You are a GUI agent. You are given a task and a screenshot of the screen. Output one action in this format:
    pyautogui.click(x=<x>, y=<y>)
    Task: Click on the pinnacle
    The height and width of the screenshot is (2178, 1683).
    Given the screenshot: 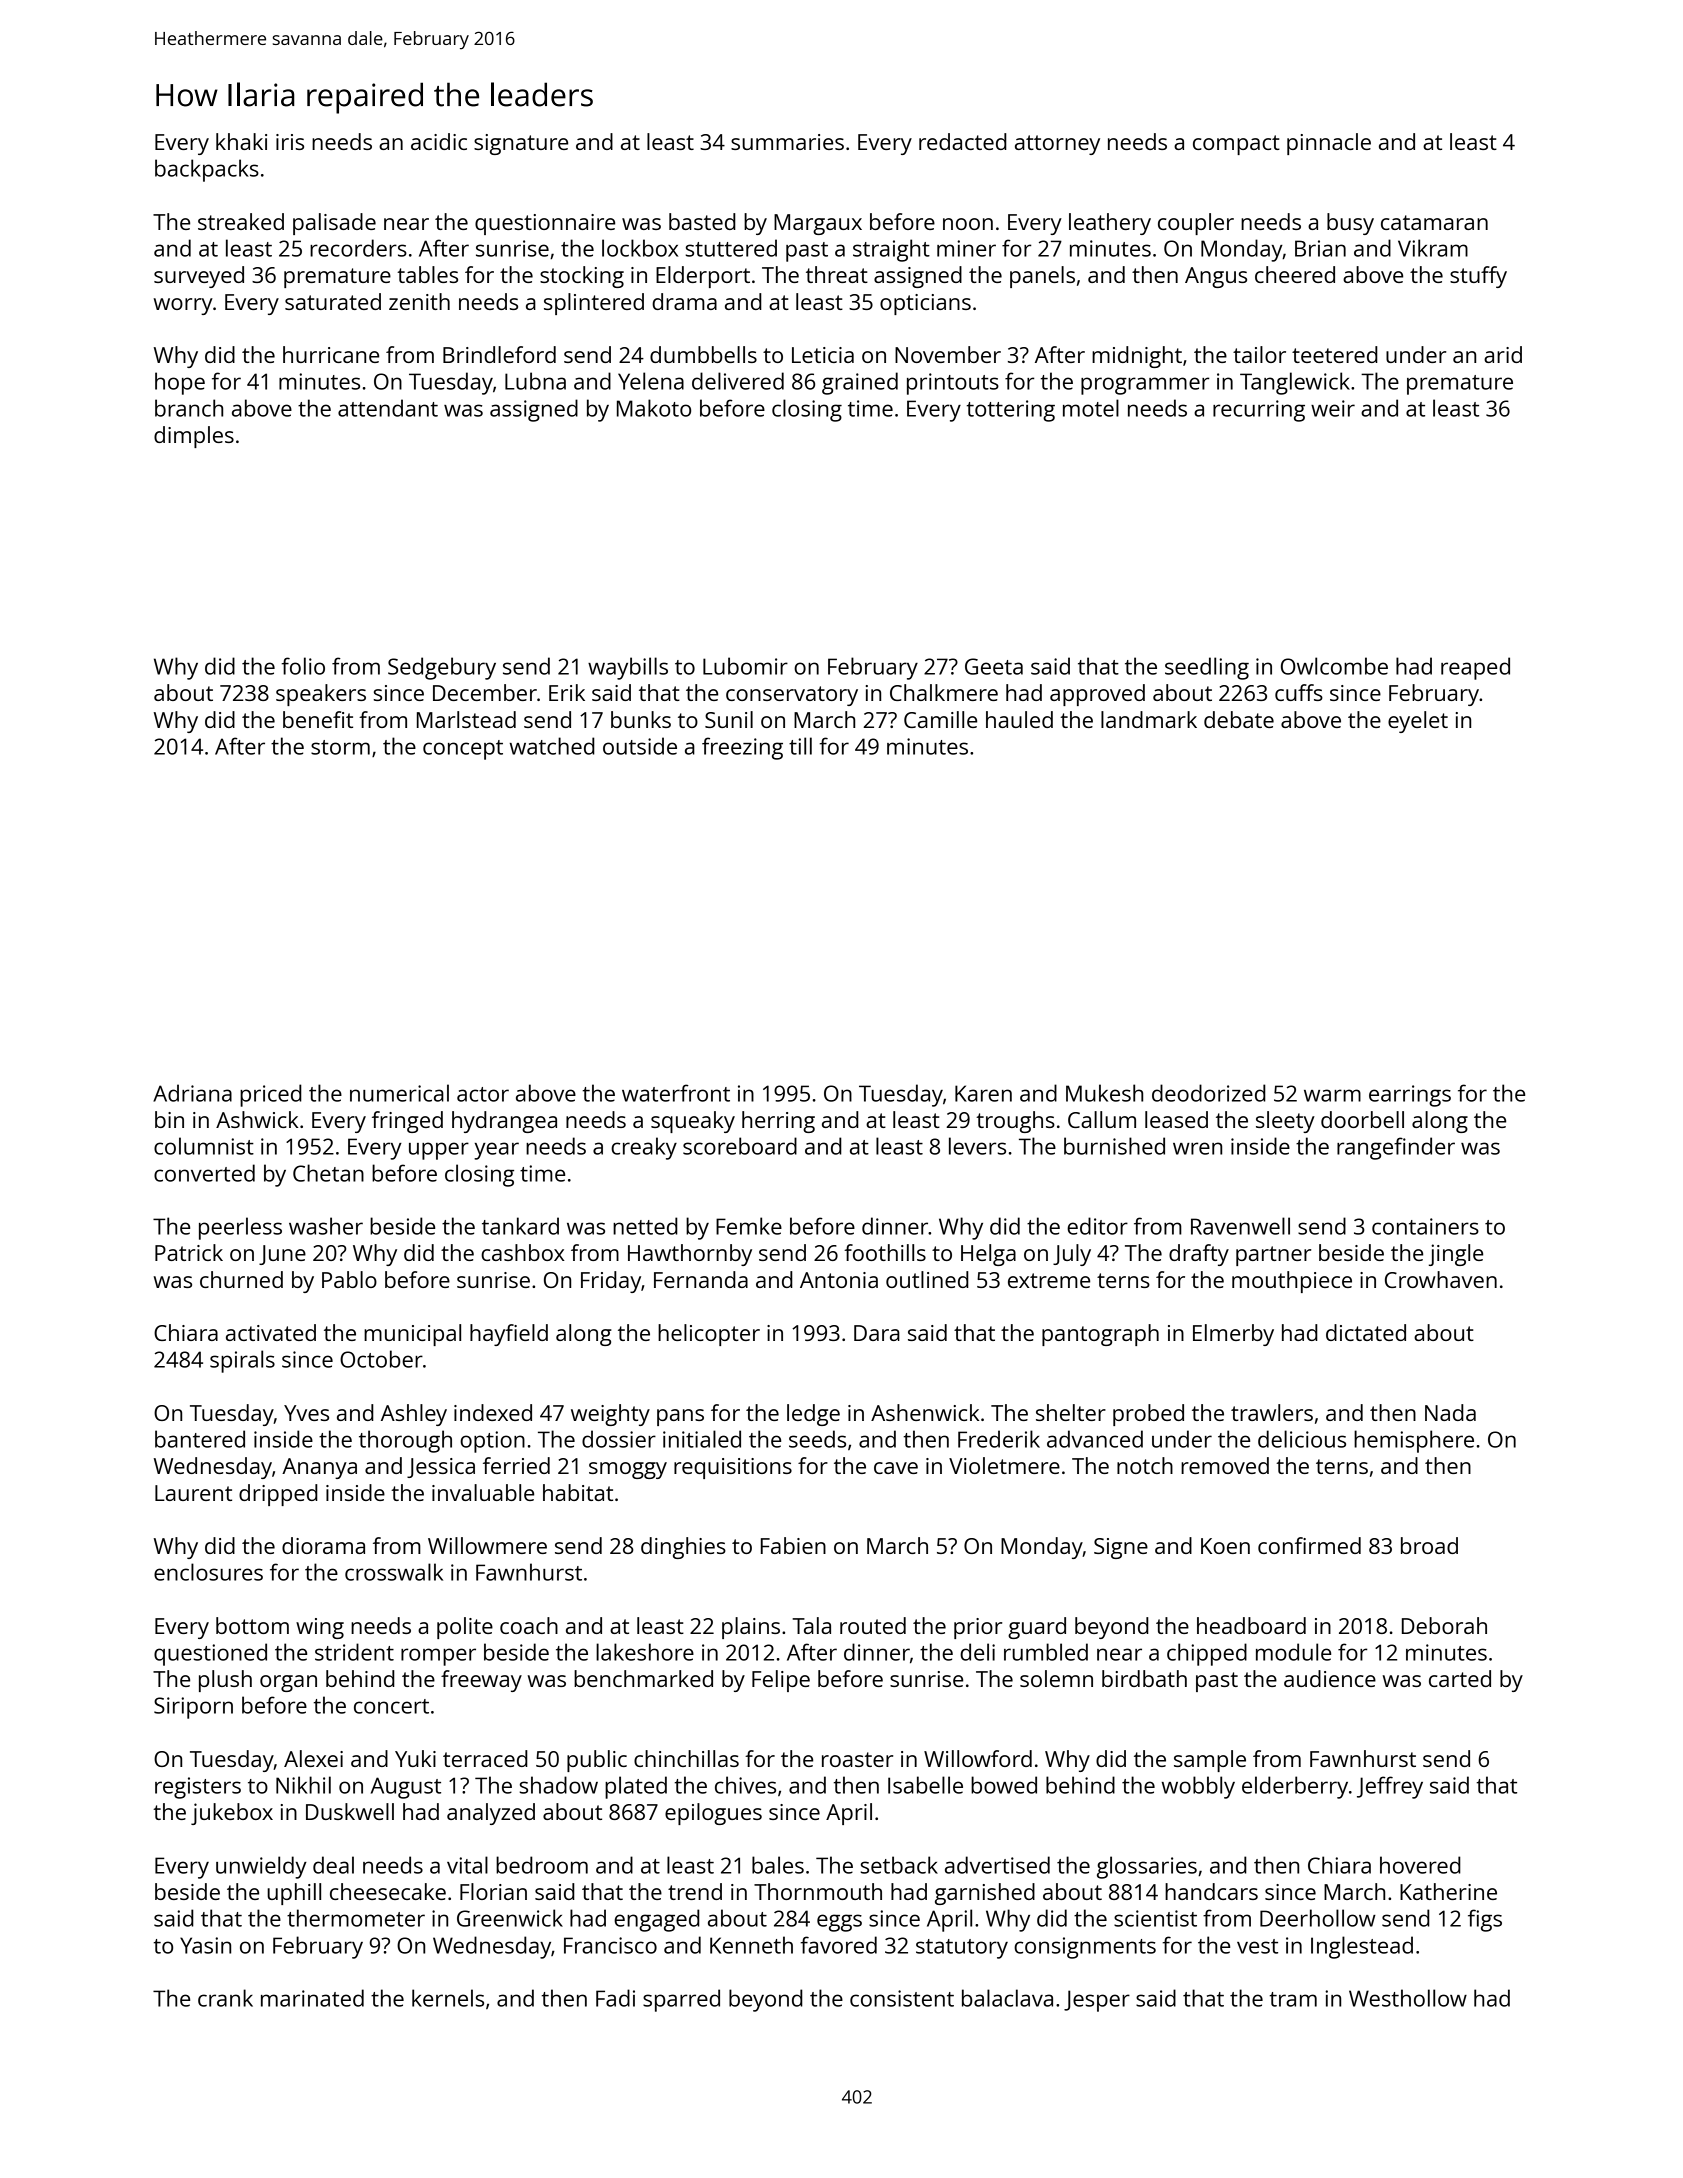 What is the action you would take?
    pyautogui.click(x=1329, y=144)
